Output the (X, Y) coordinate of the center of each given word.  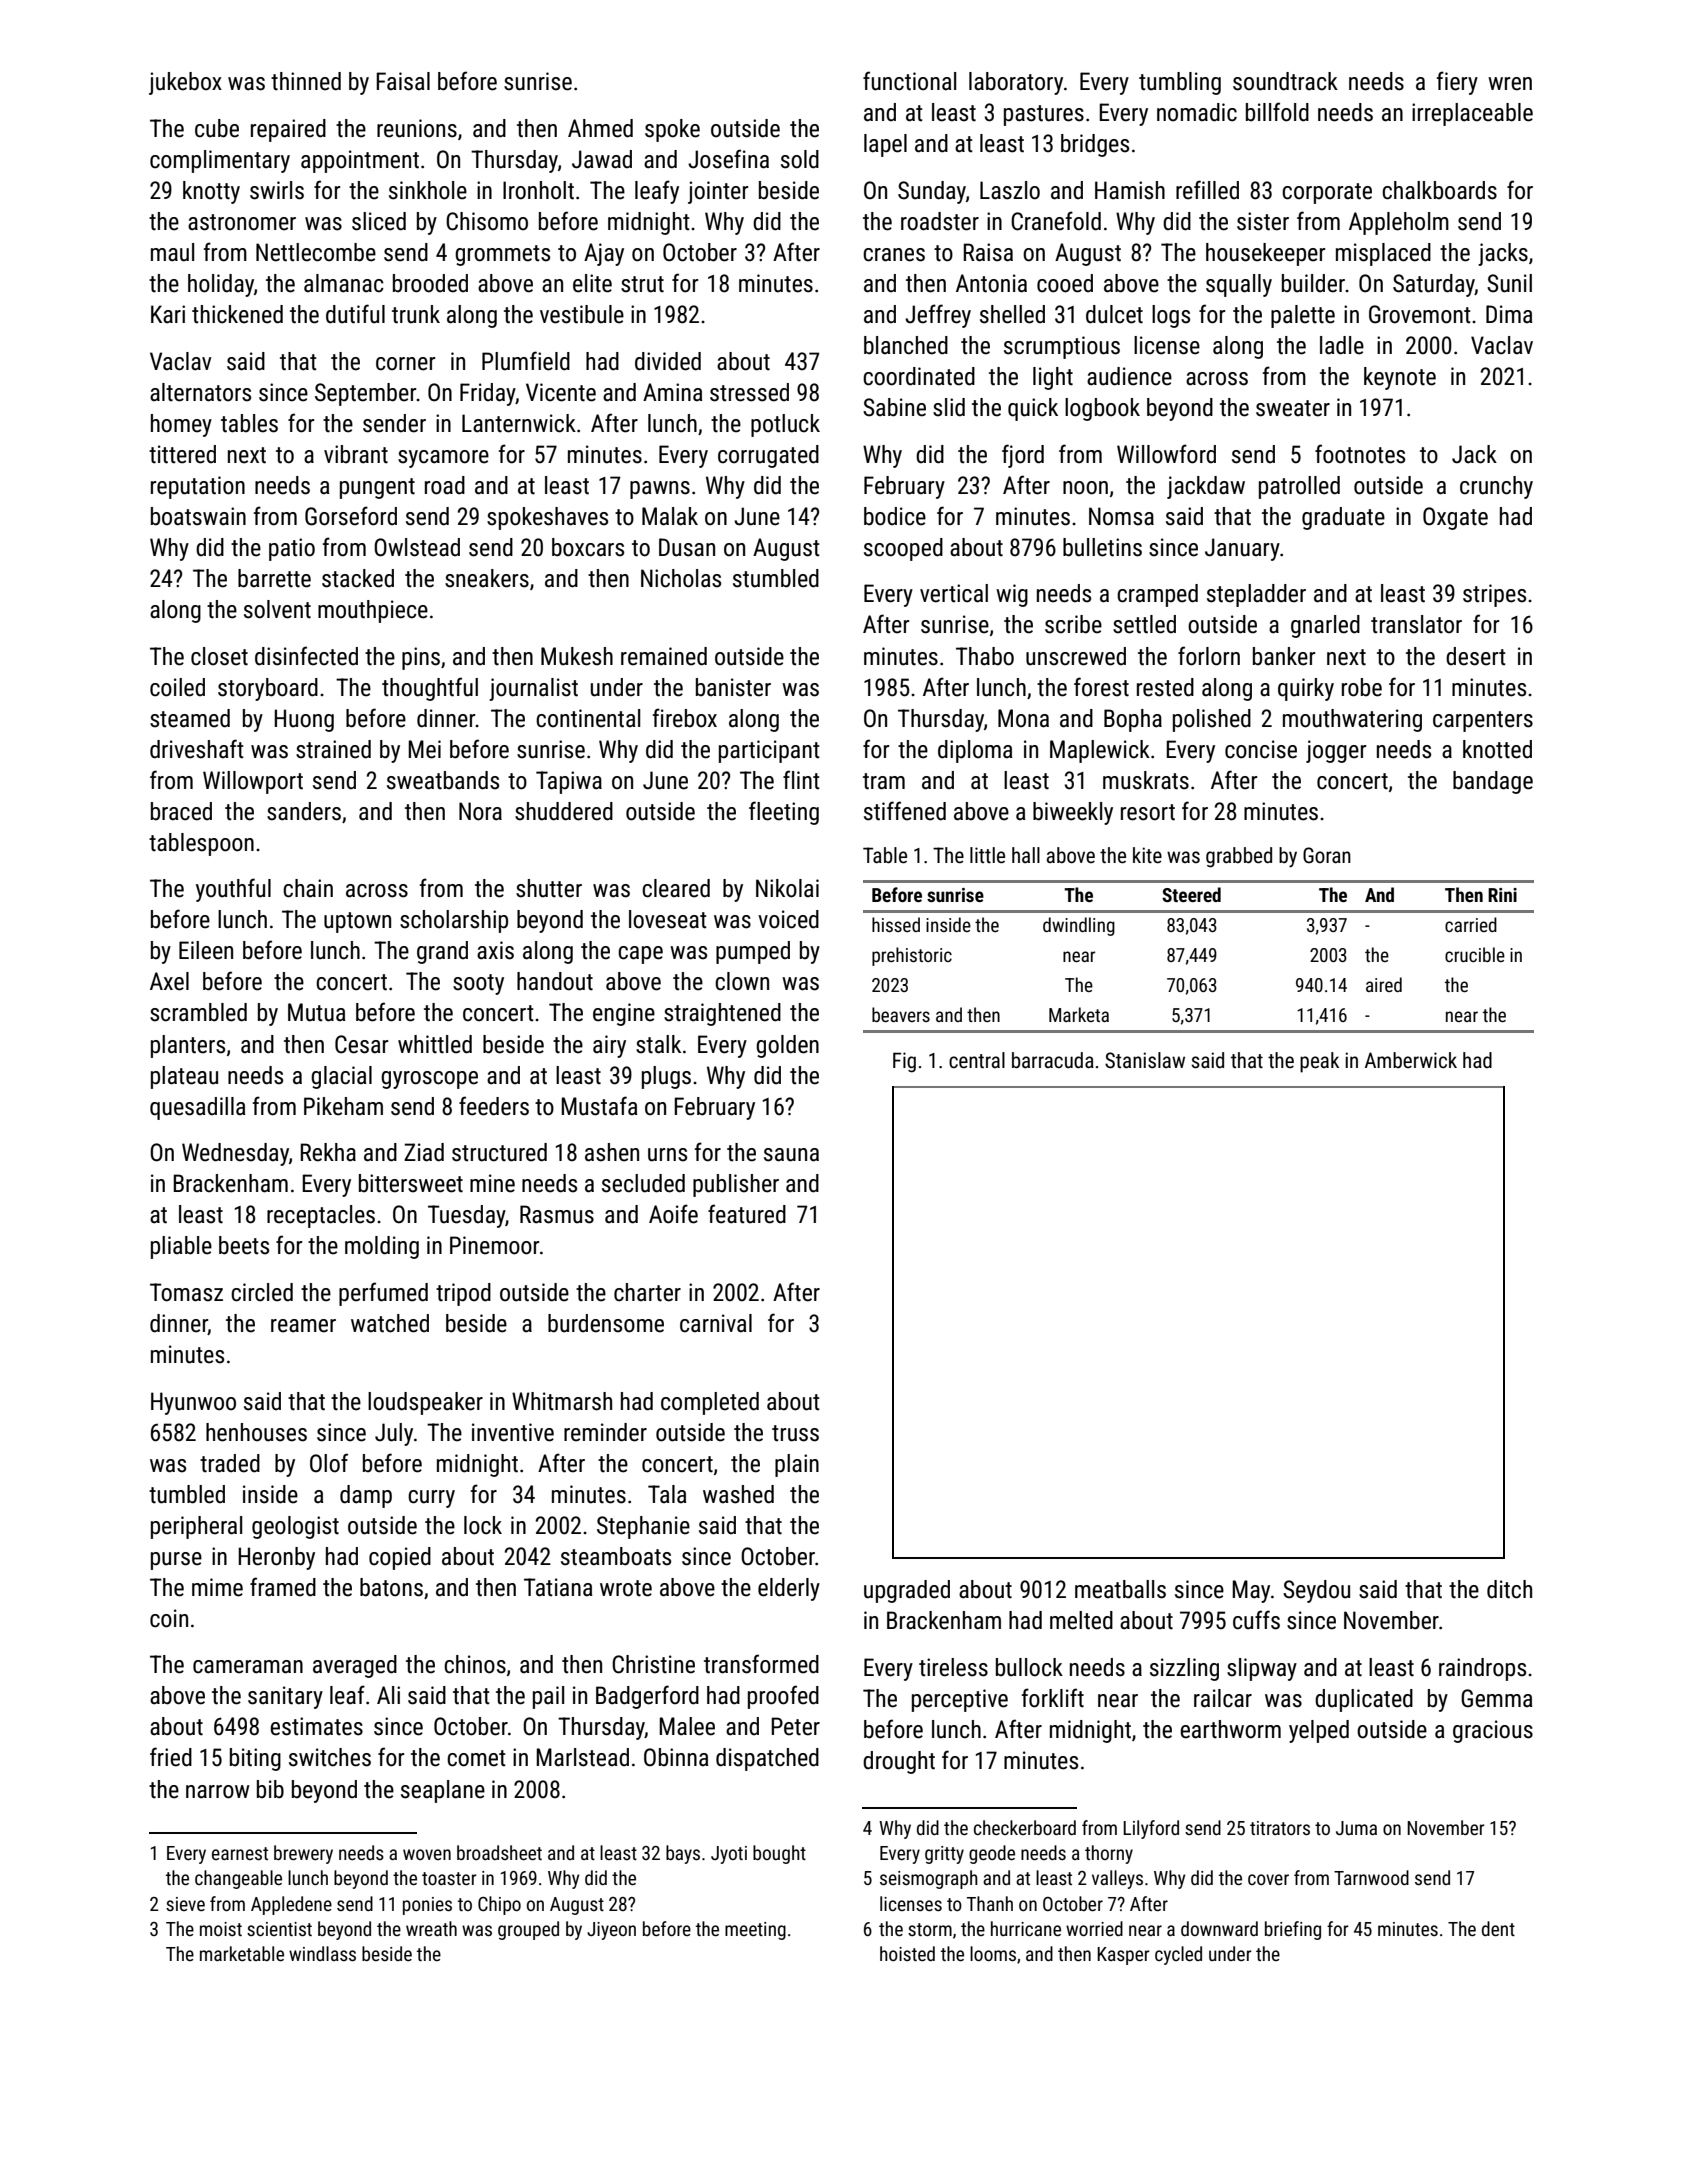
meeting (755, 1931)
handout (555, 981)
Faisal (403, 81)
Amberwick (1411, 1060)
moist (221, 1929)
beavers (901, 1014)
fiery (1457, 83)
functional (909, 81)
